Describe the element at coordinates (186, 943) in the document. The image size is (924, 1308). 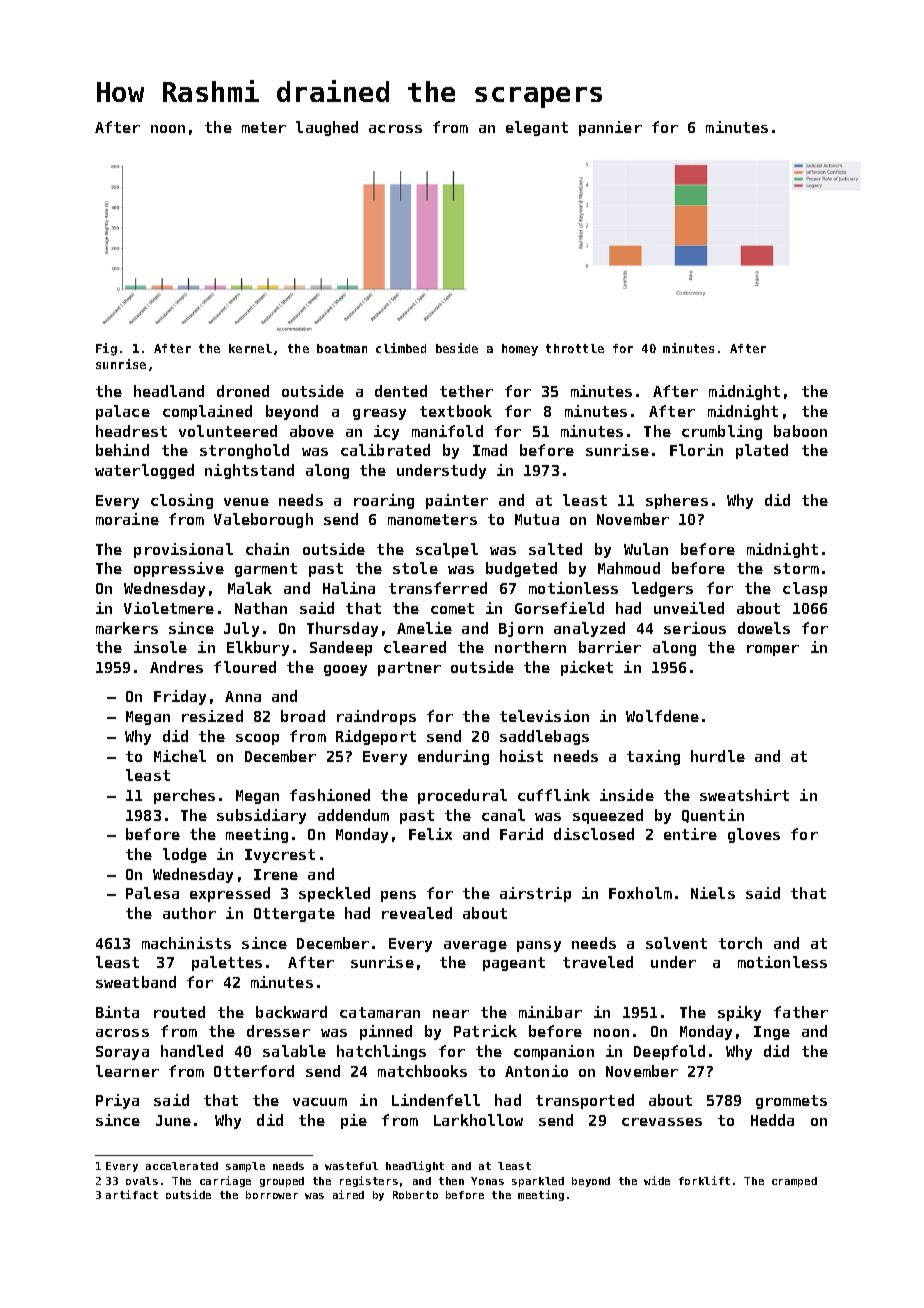
I see `machinists` at that location.
